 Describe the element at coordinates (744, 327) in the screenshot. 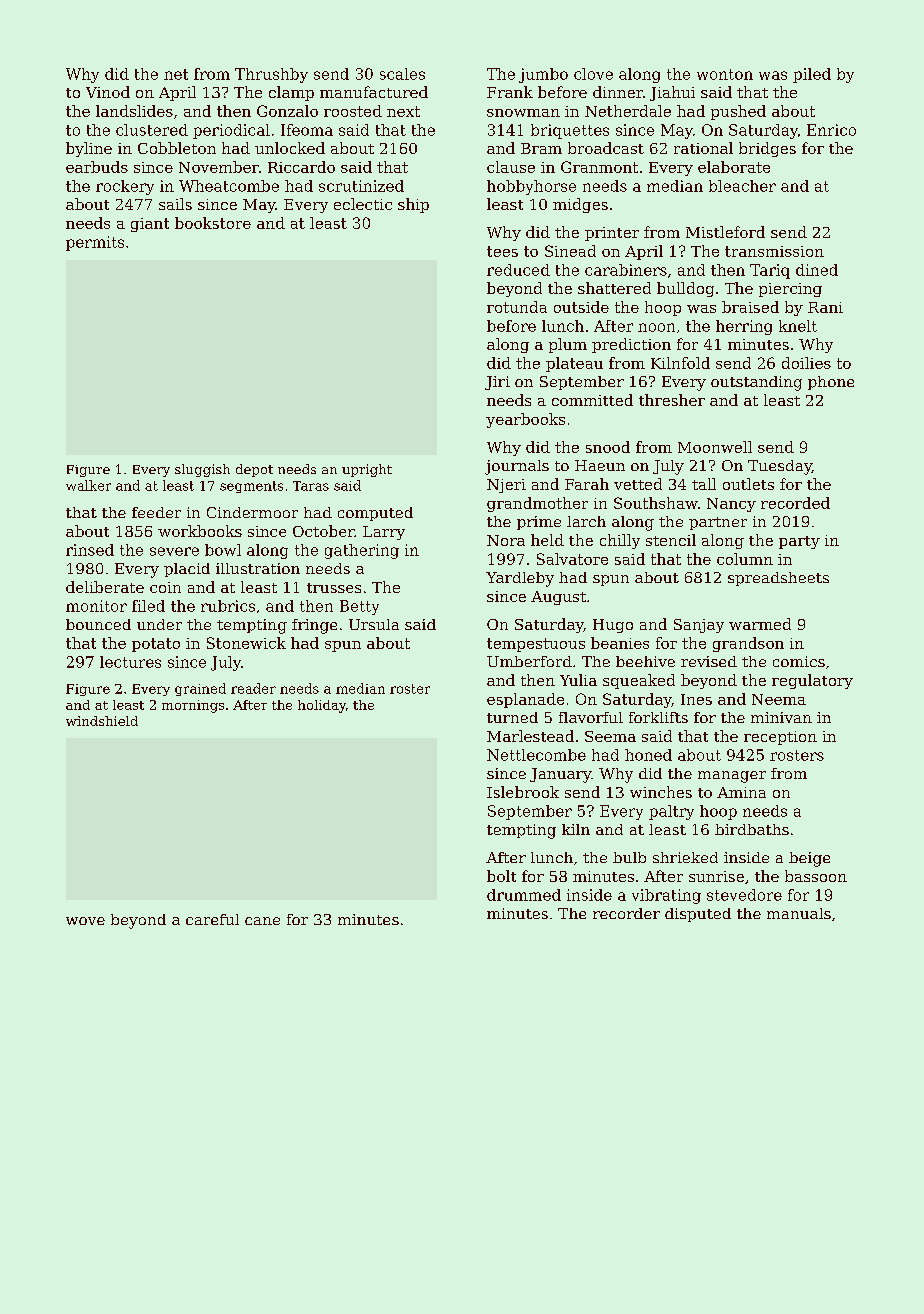

I see `herring` at that location.
